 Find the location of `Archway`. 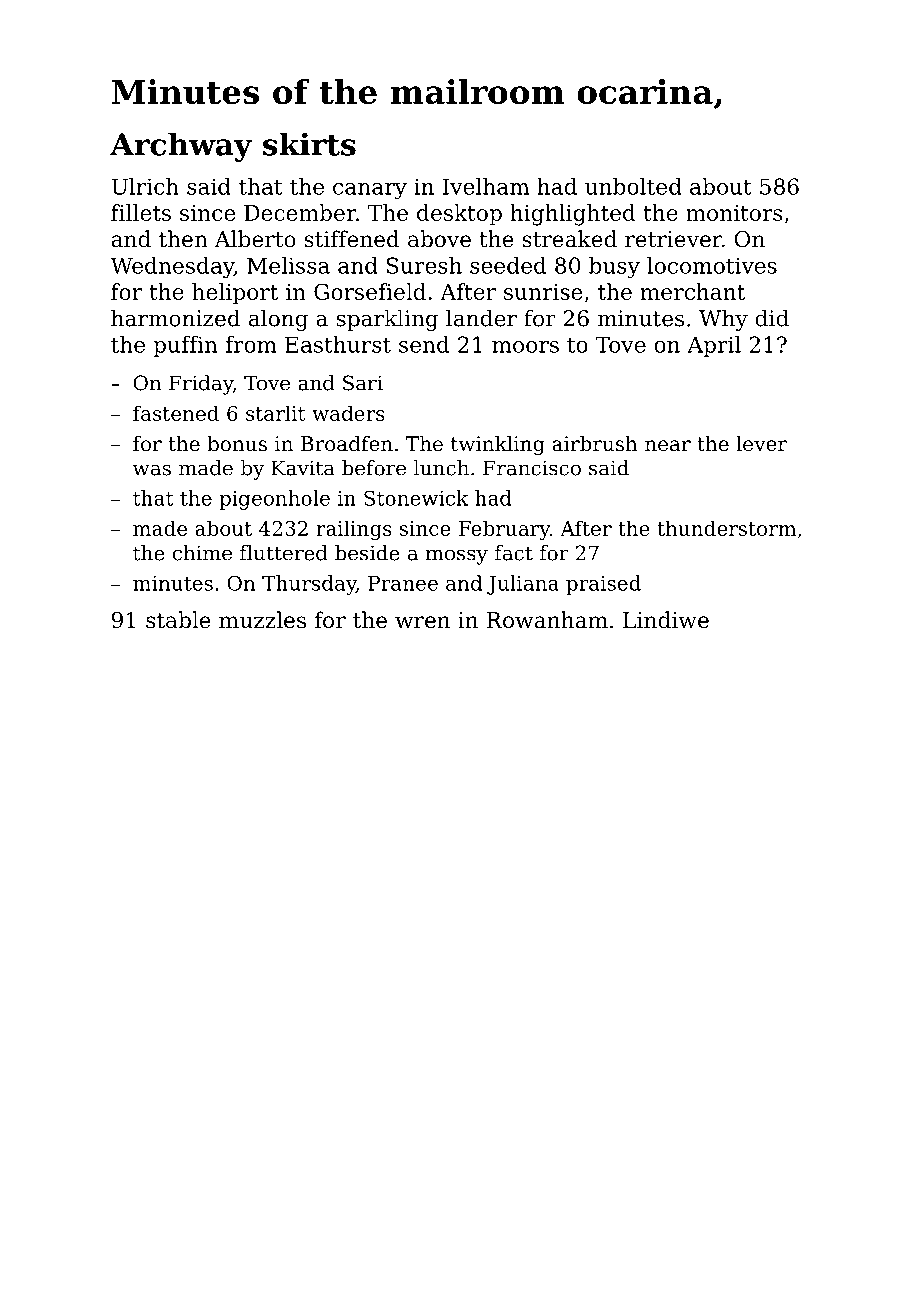

Archway is located at coordinates (181, 147).
